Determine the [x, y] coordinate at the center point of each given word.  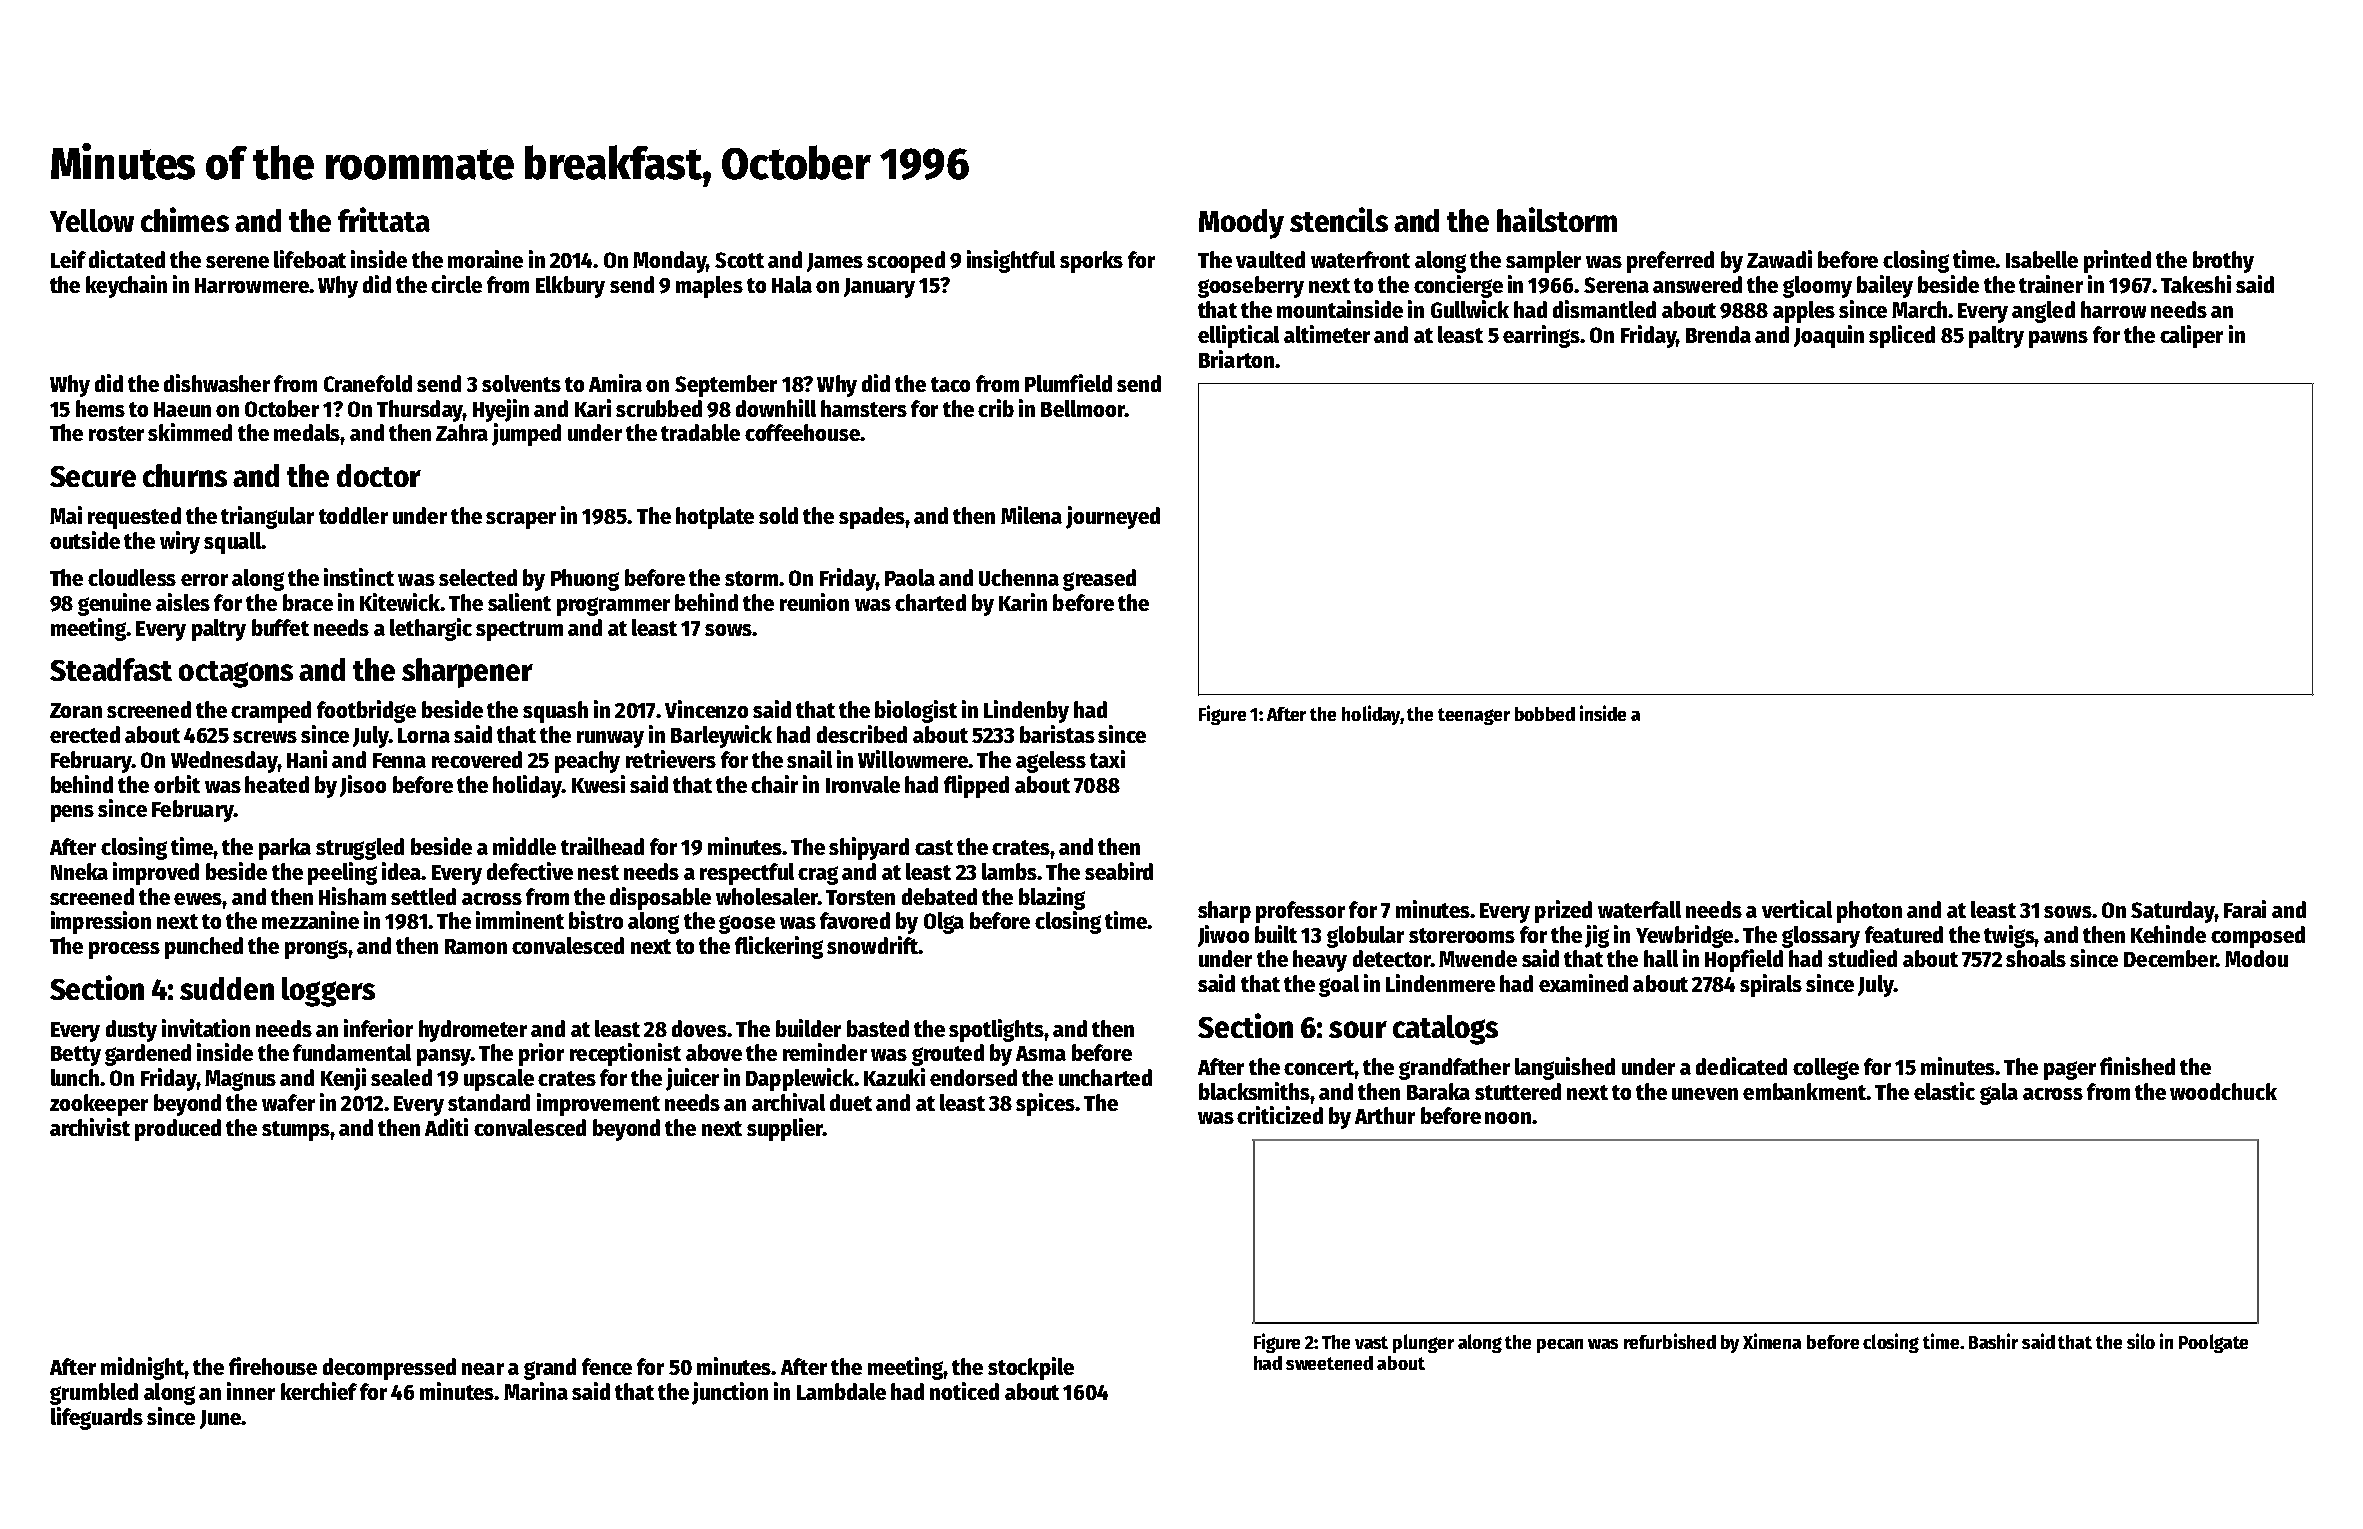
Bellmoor [1083, 408]
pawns [2058, 339]
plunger [1423, 1343]
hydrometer [473, 1031]
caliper [2191, 336]
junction [730, 1393]
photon [1869, 912]
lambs [1009, 871]
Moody [1241, 224]
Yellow [92, 220]
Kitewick [400, 602]
